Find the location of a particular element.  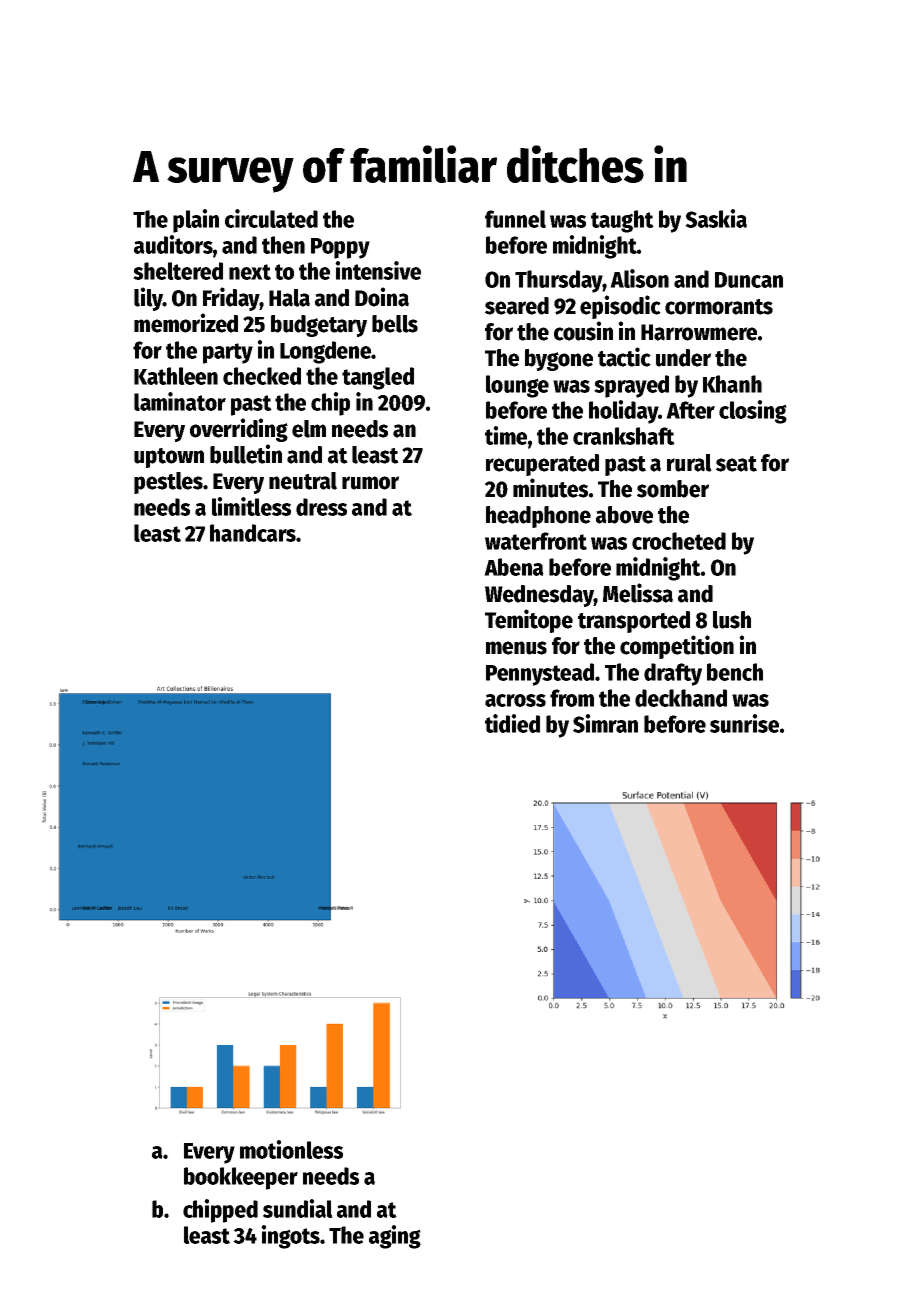

lounge is located at coordinates (517, 386).
